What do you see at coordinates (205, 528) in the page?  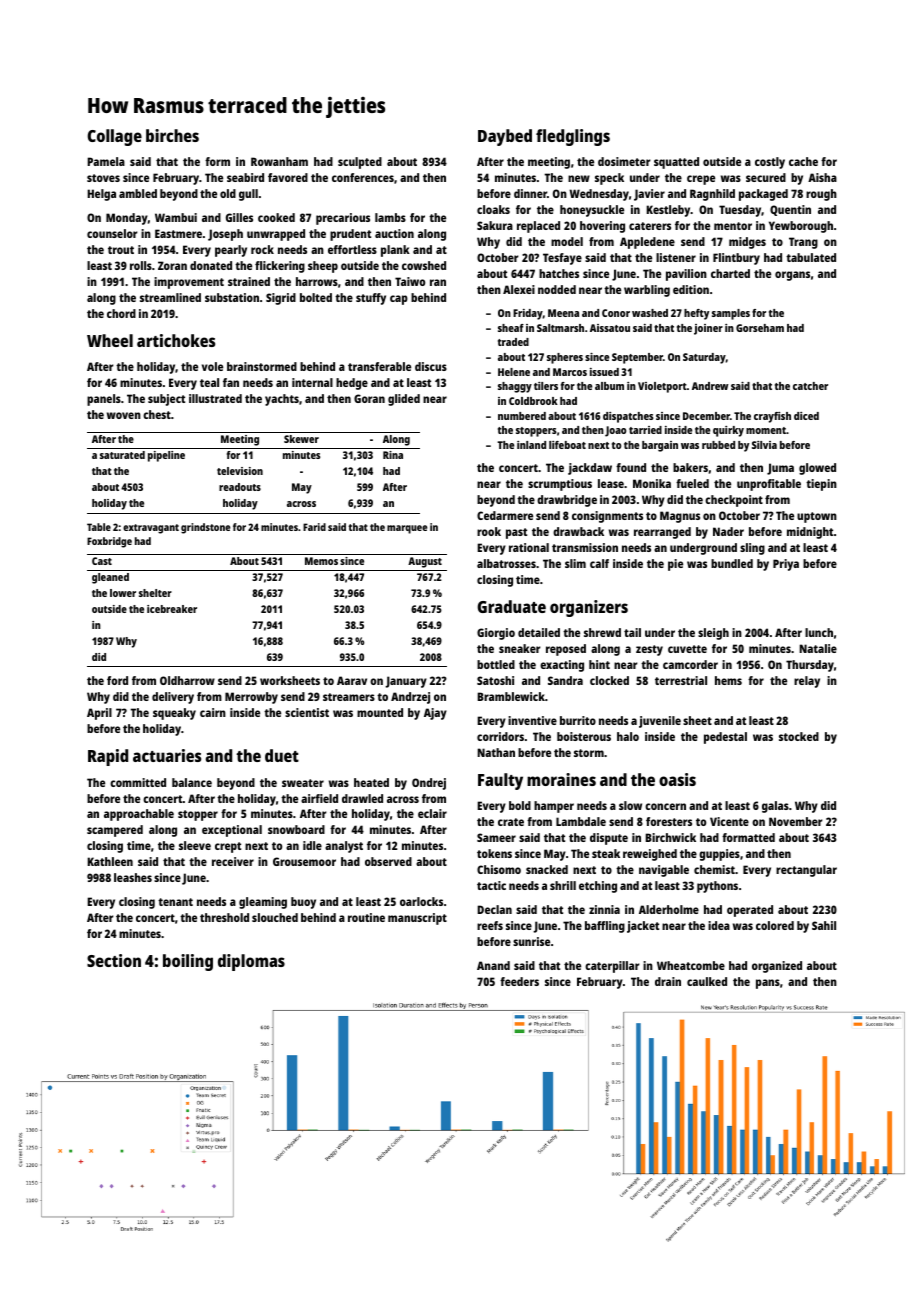 I see `grindstone` at bounding box center [205, 528].
